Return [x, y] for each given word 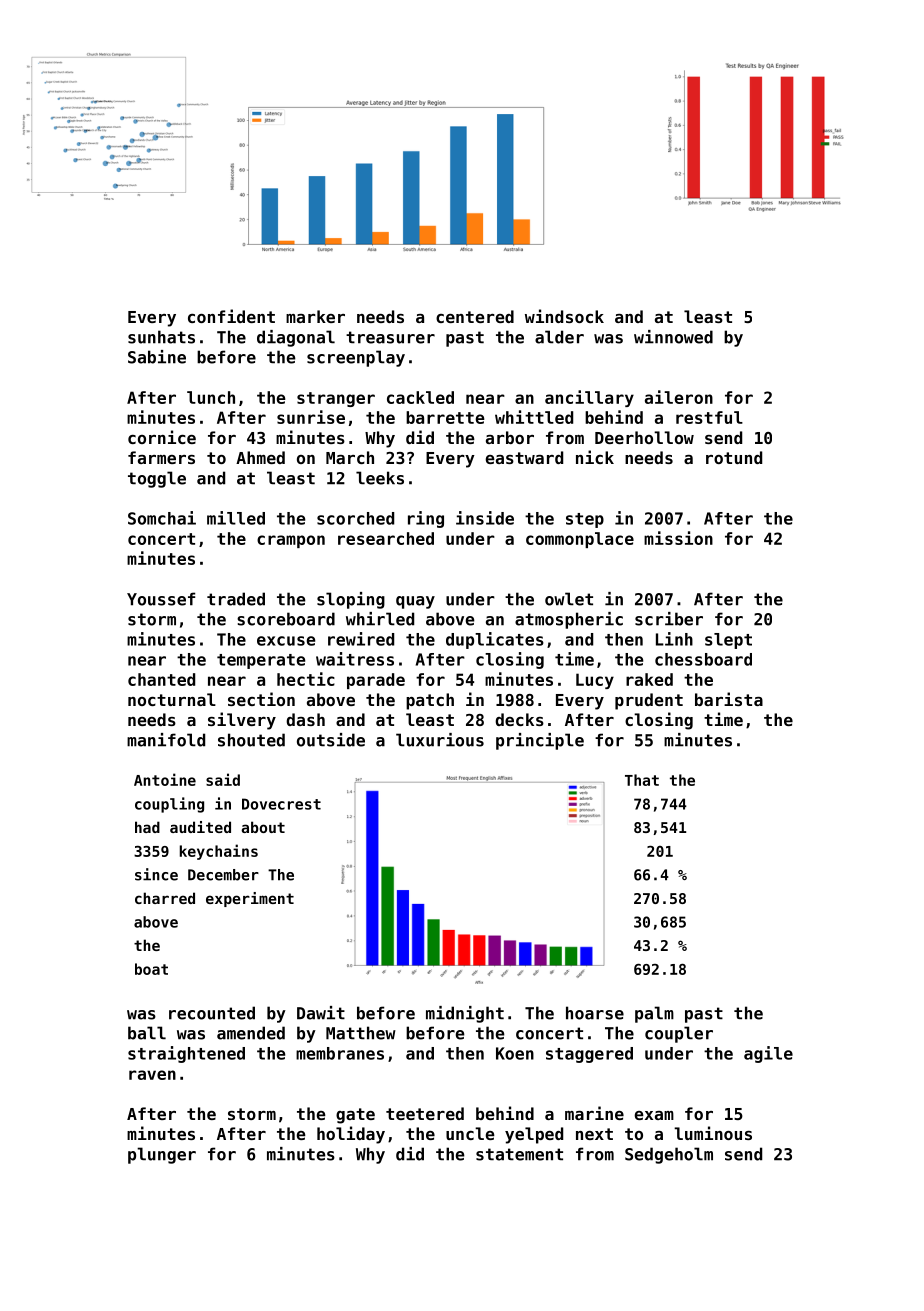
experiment [250, 899]
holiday [351, 1135]
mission [678, 538]
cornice [162, 437]
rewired [361, 639]
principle [540, 741]
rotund [734, 457]
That [642, 780]
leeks [380, 478]
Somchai [162, 518]
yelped [534, 1135]
